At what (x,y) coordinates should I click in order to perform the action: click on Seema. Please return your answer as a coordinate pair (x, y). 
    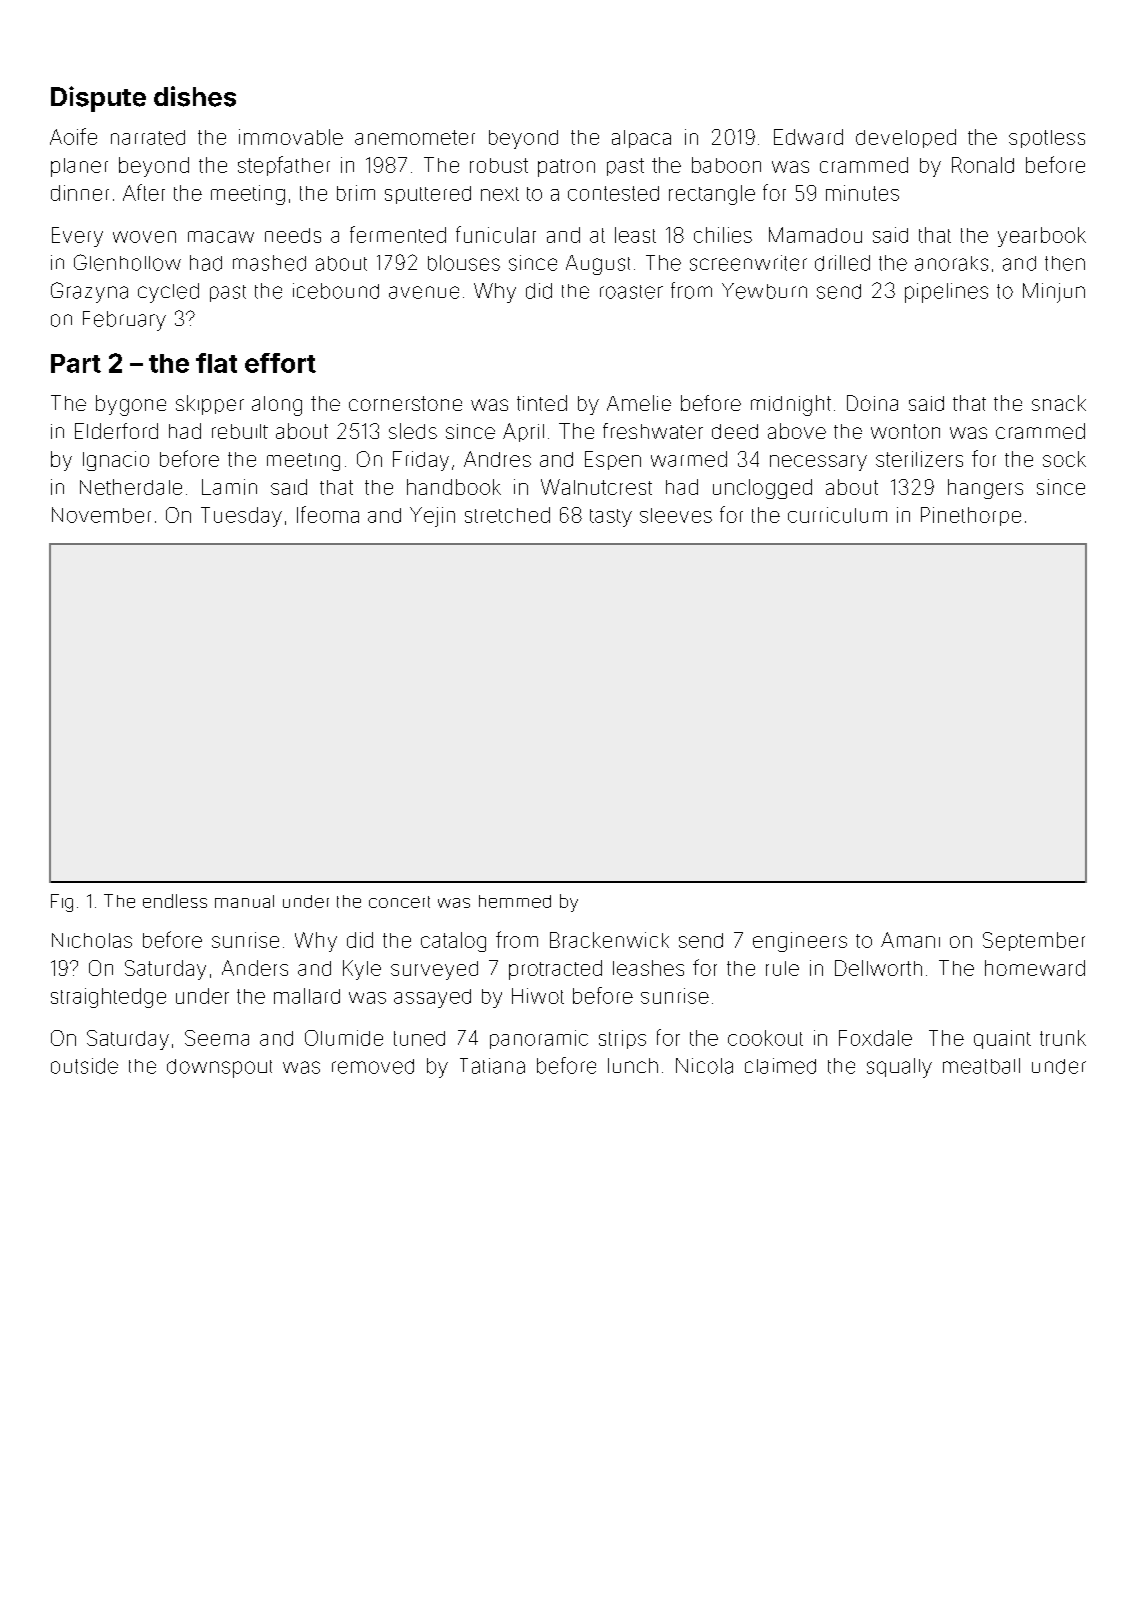
    Looking at the image, I should click on (217, 1038).
